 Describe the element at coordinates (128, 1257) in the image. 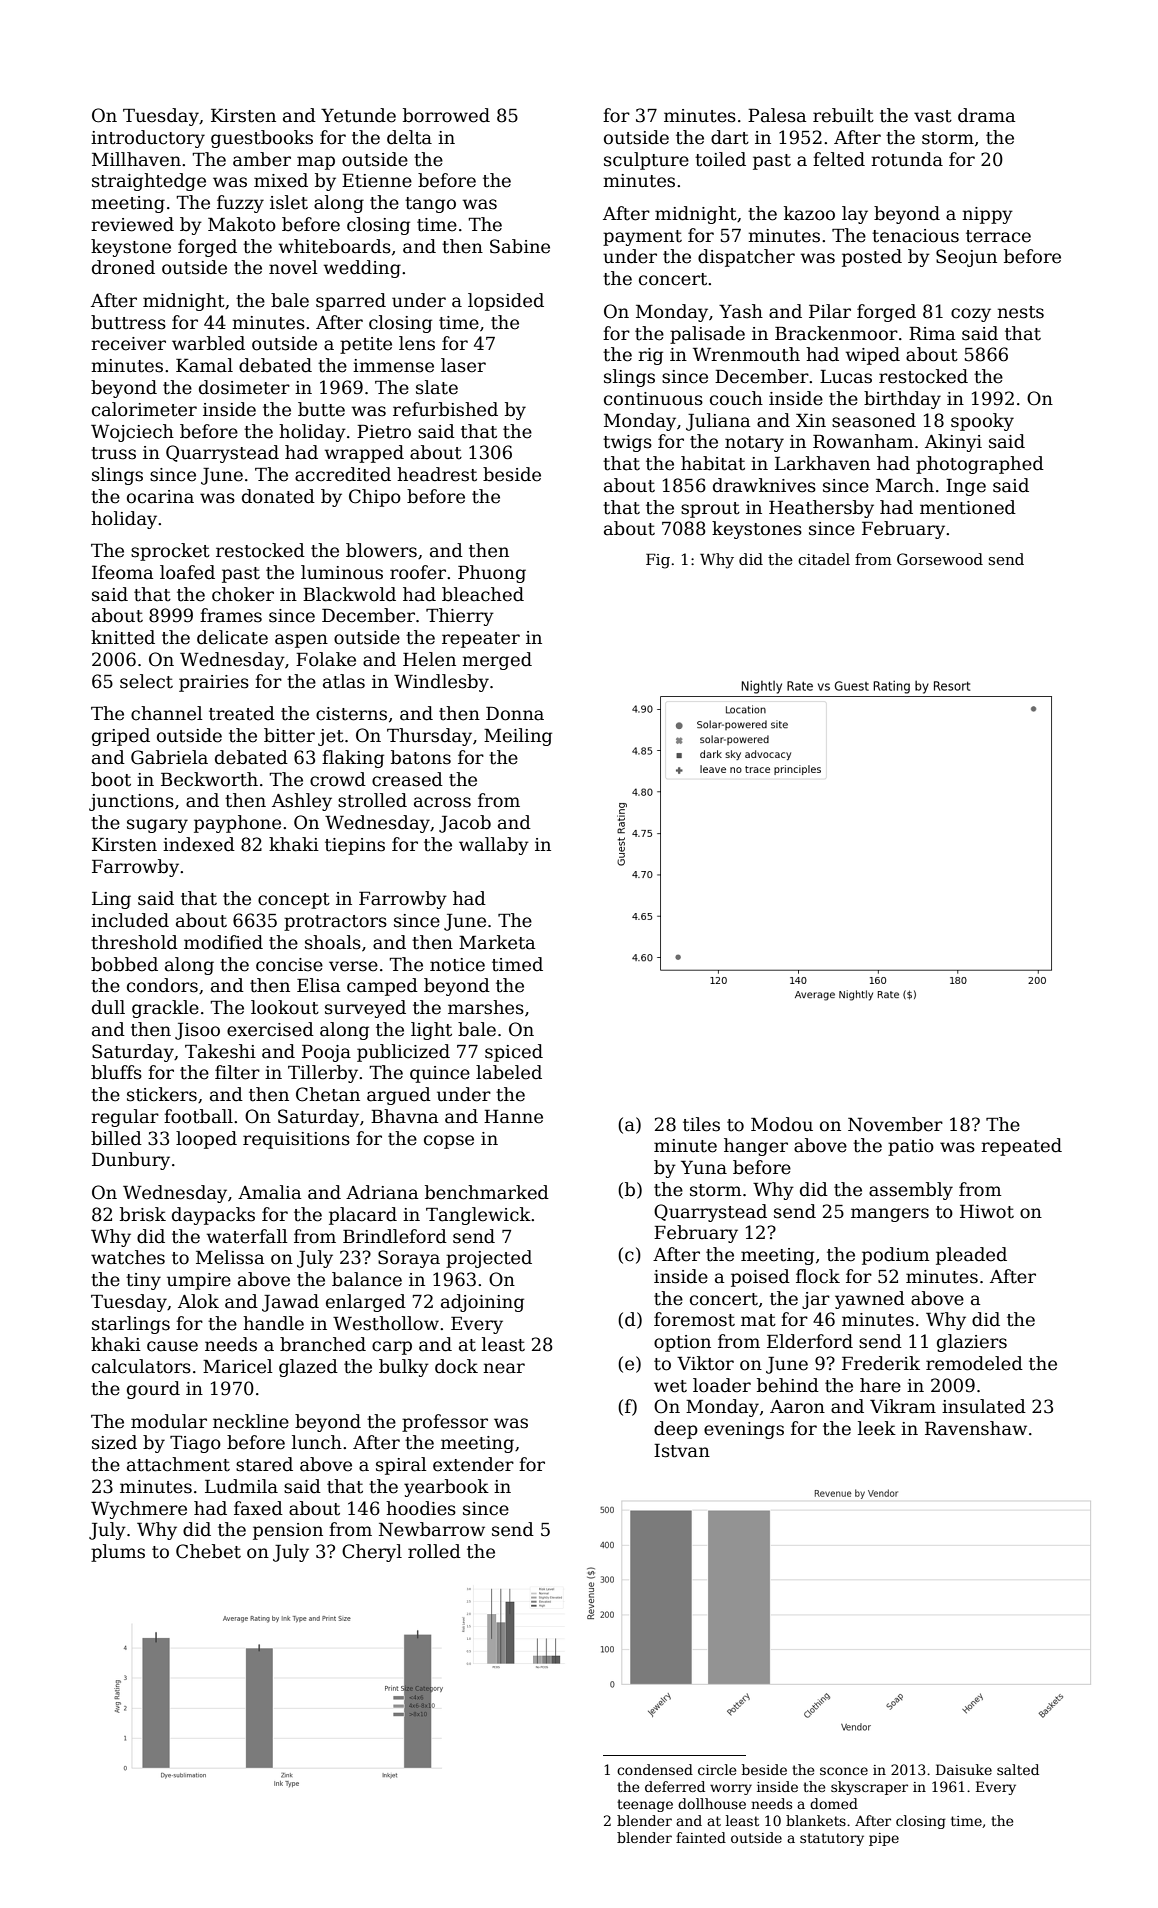

I see `watches` at that location.
